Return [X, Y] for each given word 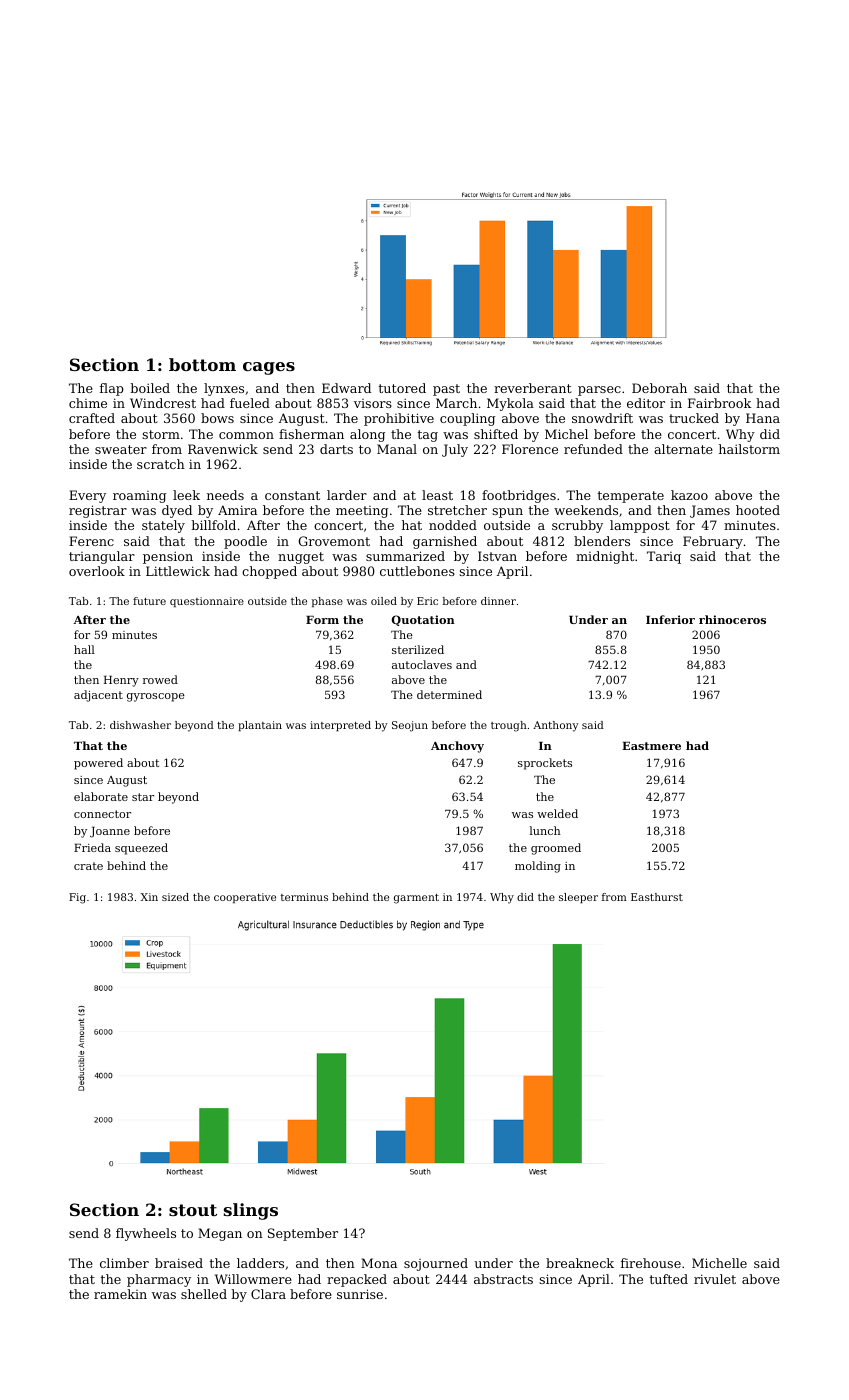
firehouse [651, 1263]
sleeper [578, 898]
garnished [445, 542]
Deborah [659, 388]
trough [509, 726]
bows [217, 418]
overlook [97, 571]
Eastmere [651, 746]
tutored [402, 388]
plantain [260, 726]
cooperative [245, 898]
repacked [357, 1280]
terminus [304, 897]
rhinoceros [732, 619]
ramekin [120, 1294]
